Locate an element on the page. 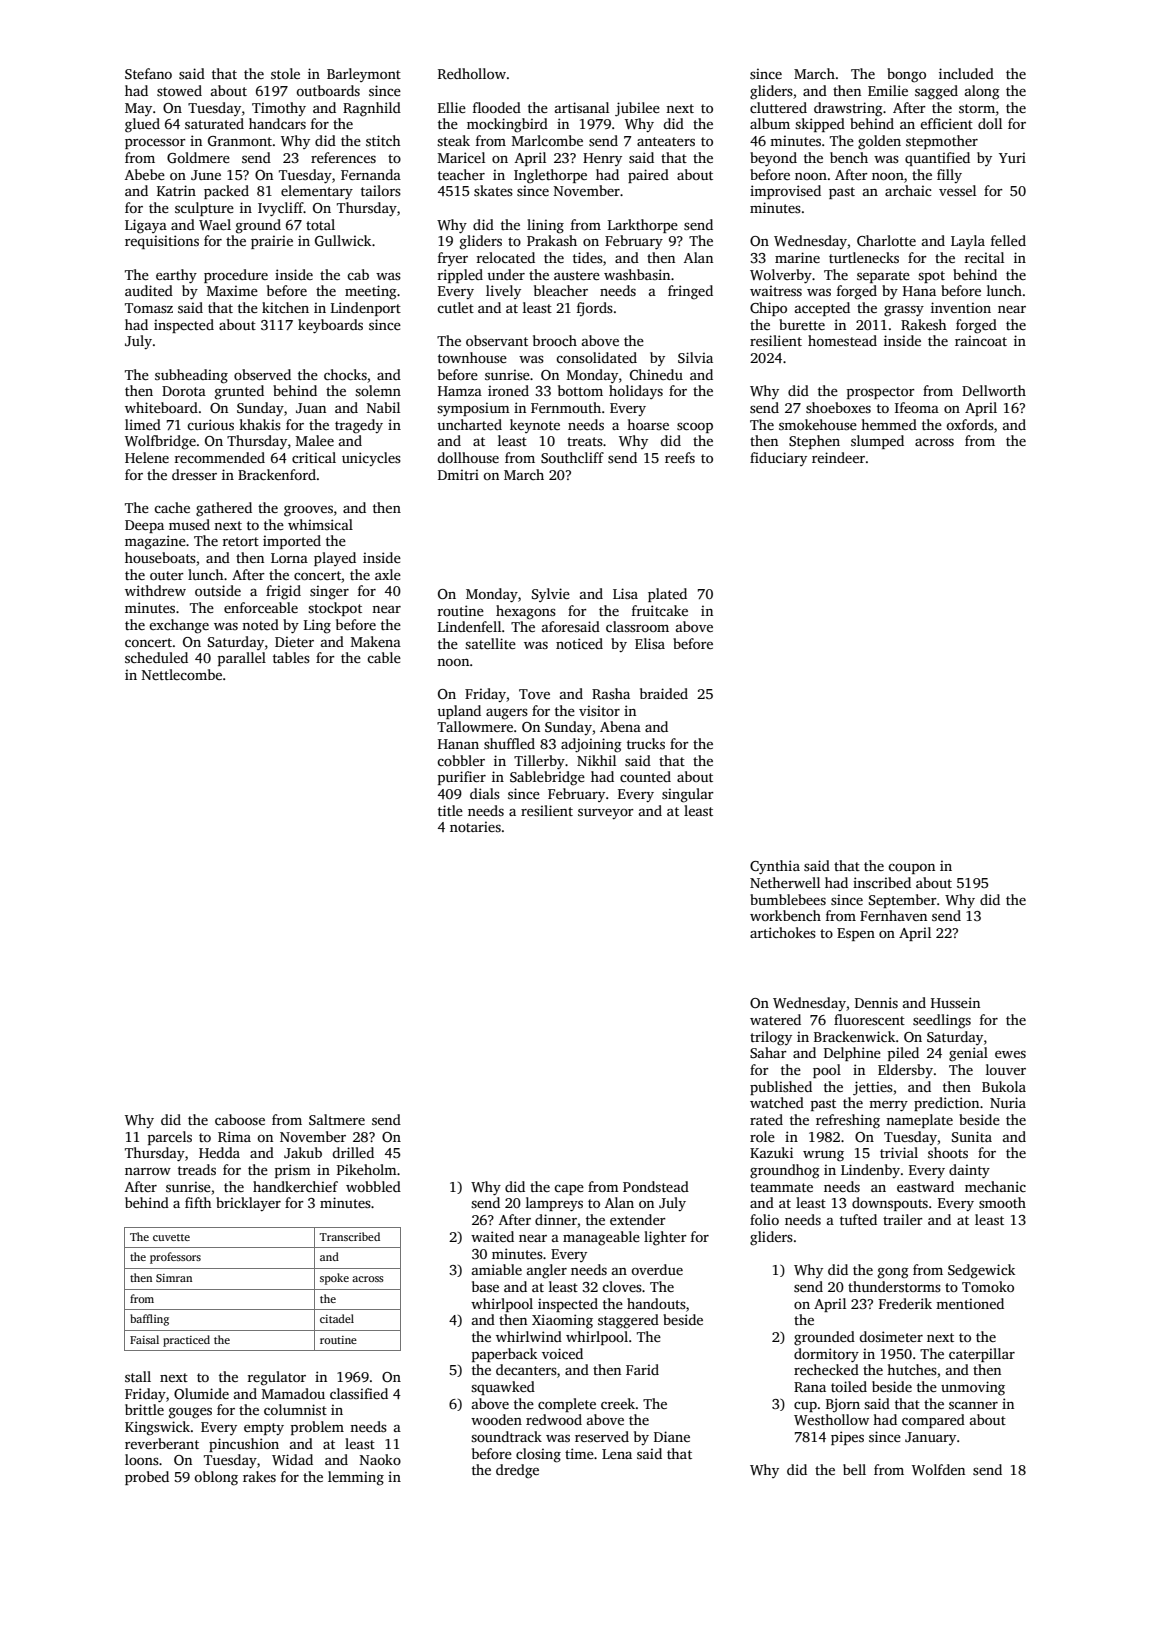 The width and height of the document is (1151, 1628). plated is located at coordinates (667, 595).
